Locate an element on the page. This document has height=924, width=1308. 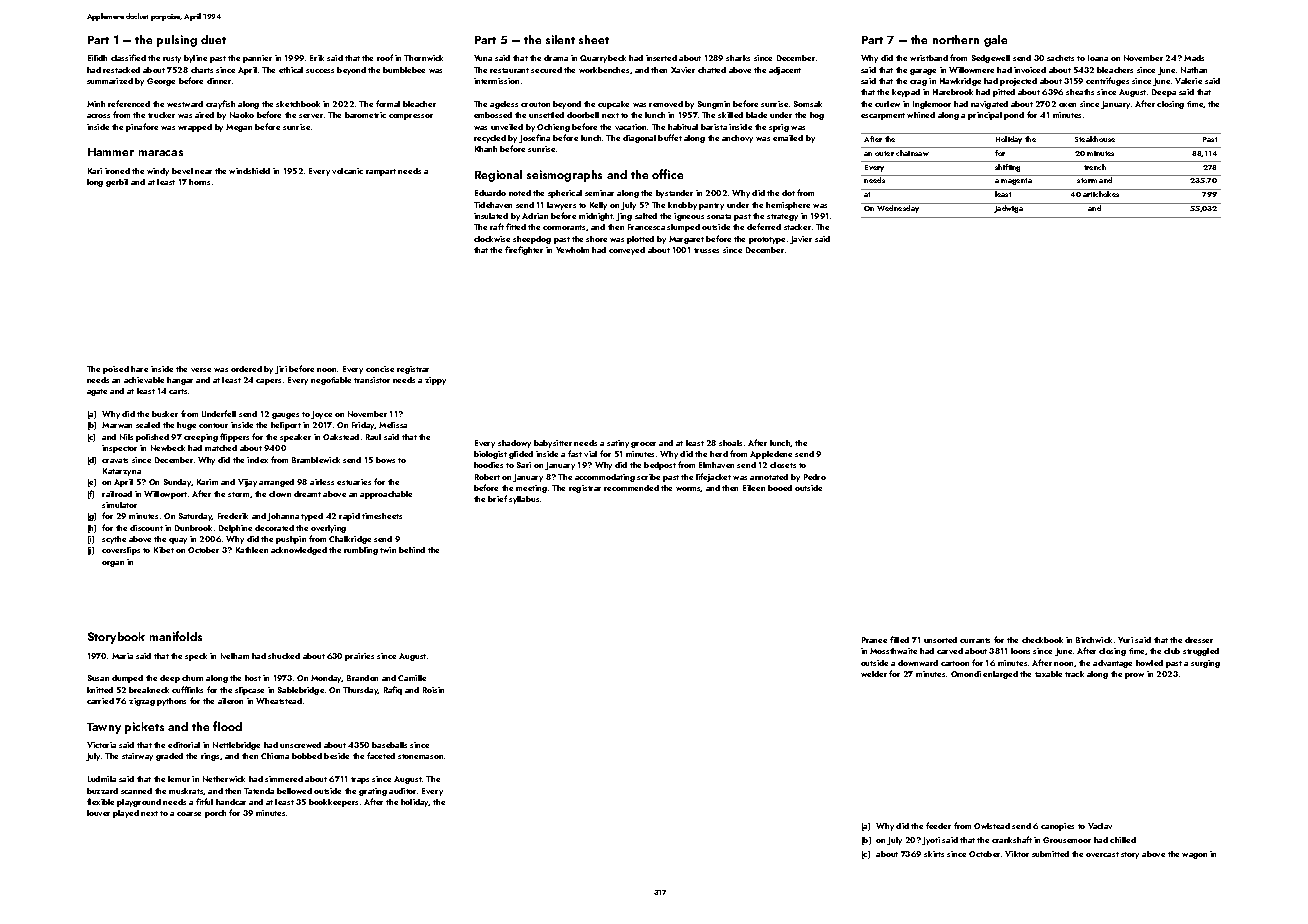
bookkeepers is located at coordinates (333, 803).
